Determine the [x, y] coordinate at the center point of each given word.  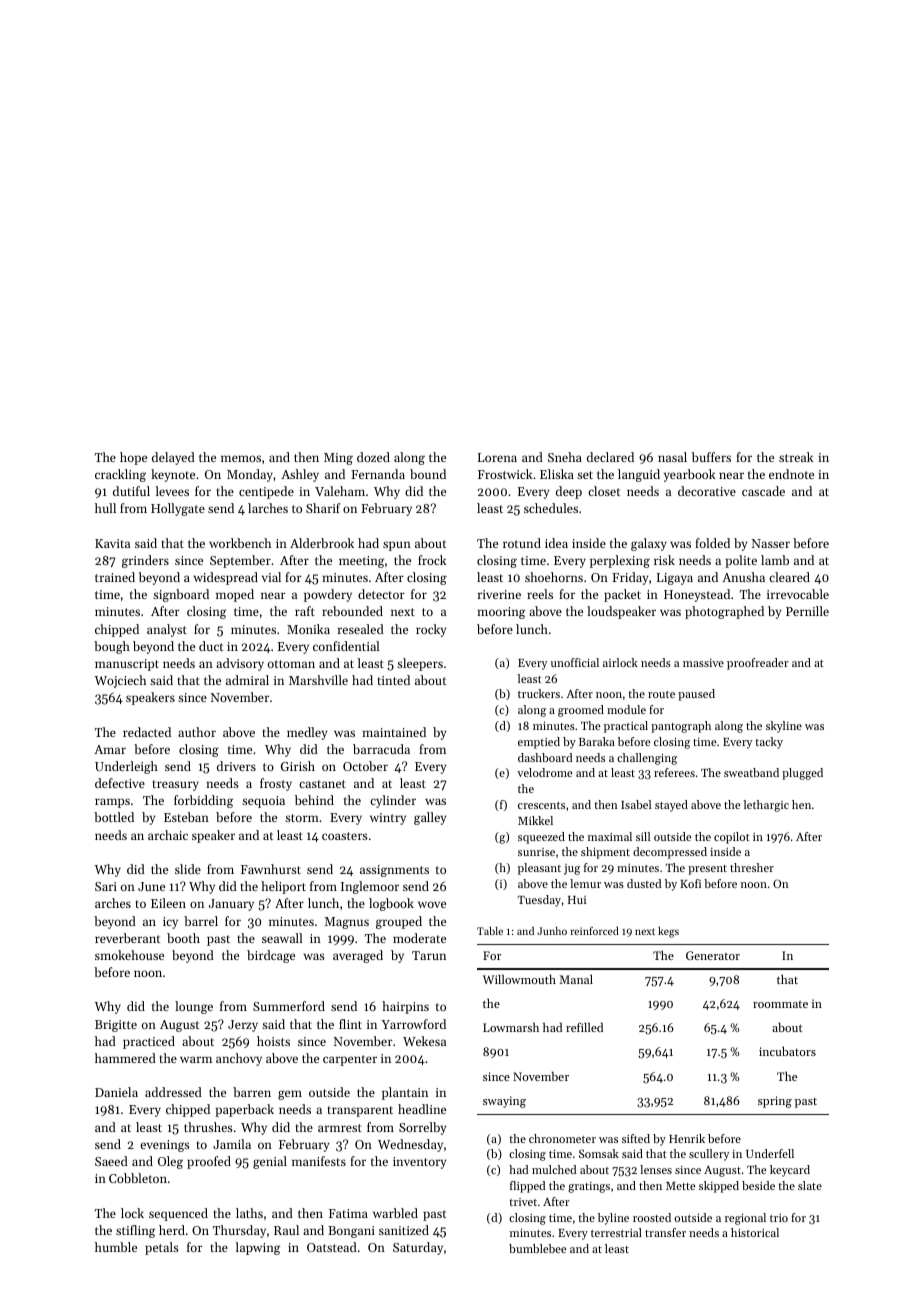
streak [796, 457]
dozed [373, 457]
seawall [282, 938]
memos [241, 458]
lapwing [258, 1248]
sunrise [536, 852]
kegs [668, 932]
